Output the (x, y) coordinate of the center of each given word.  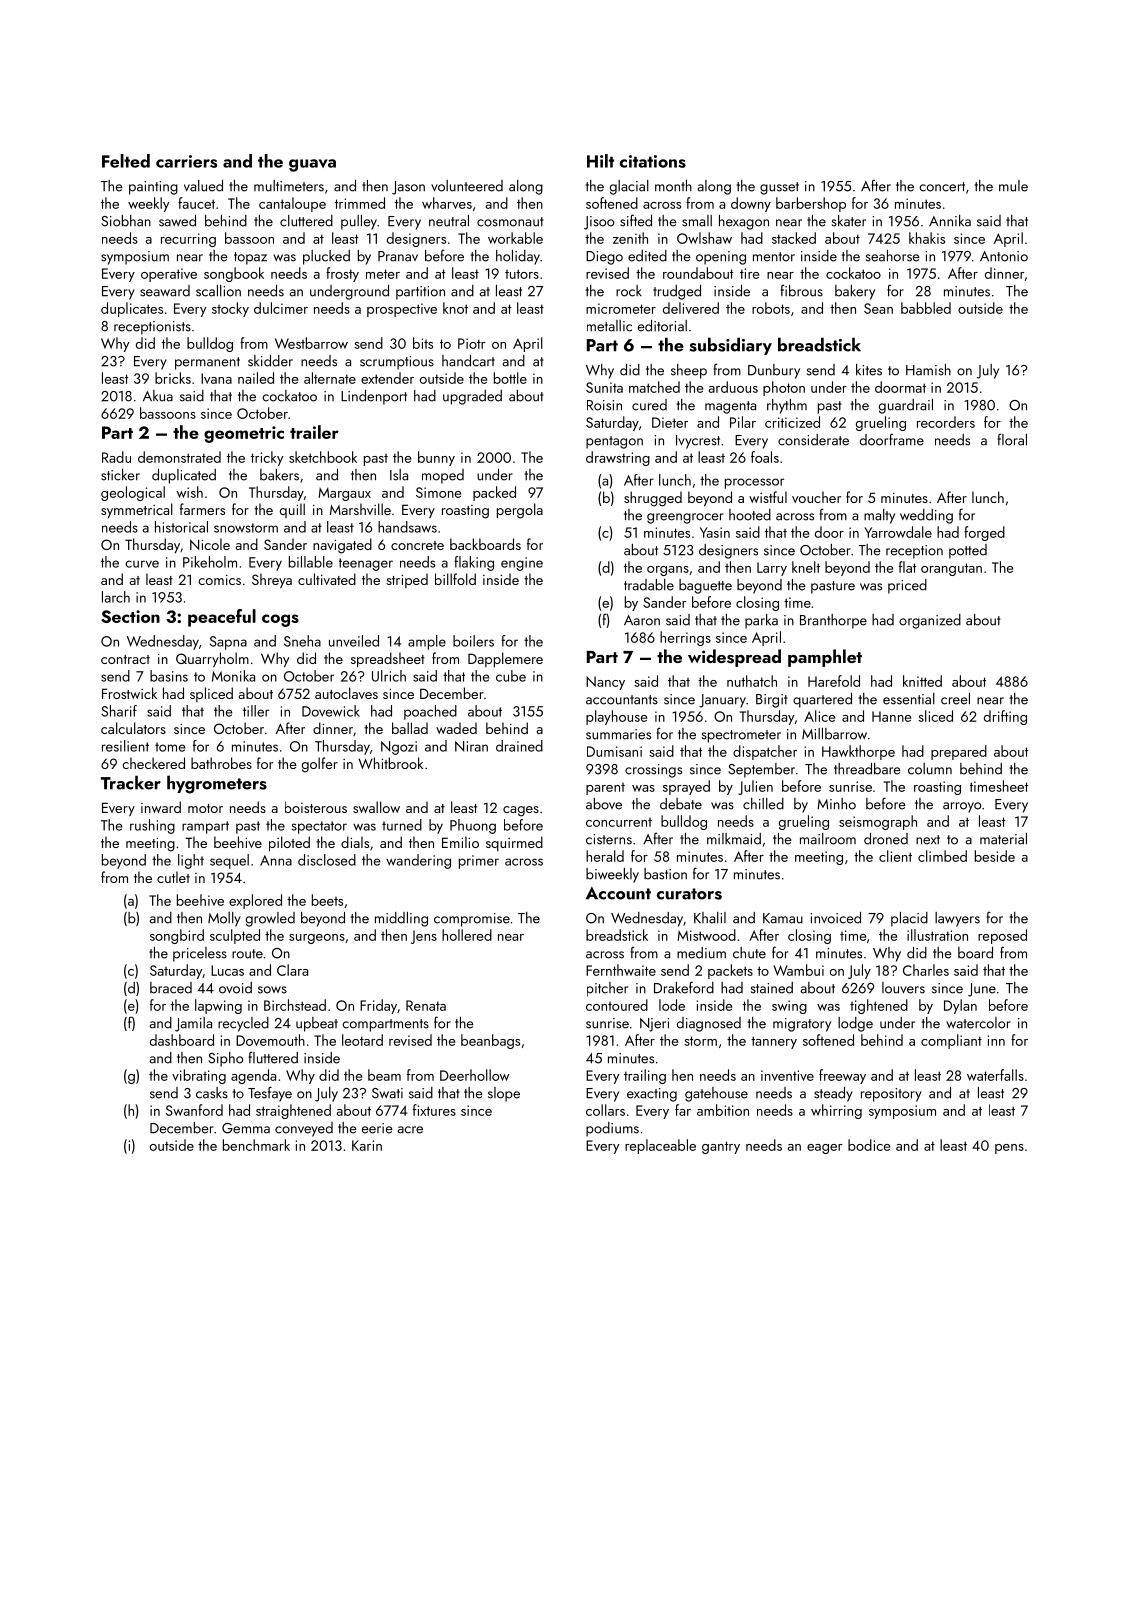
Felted (126, 161)
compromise (472, 920)
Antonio (1004, 256)
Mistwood (706, 935)
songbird (177, 936)
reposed (1002, 936)
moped (443, 476)
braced (171, 988)
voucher (816, 497)
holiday (518, 257)
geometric (244, 434)
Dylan (960, 1006)
